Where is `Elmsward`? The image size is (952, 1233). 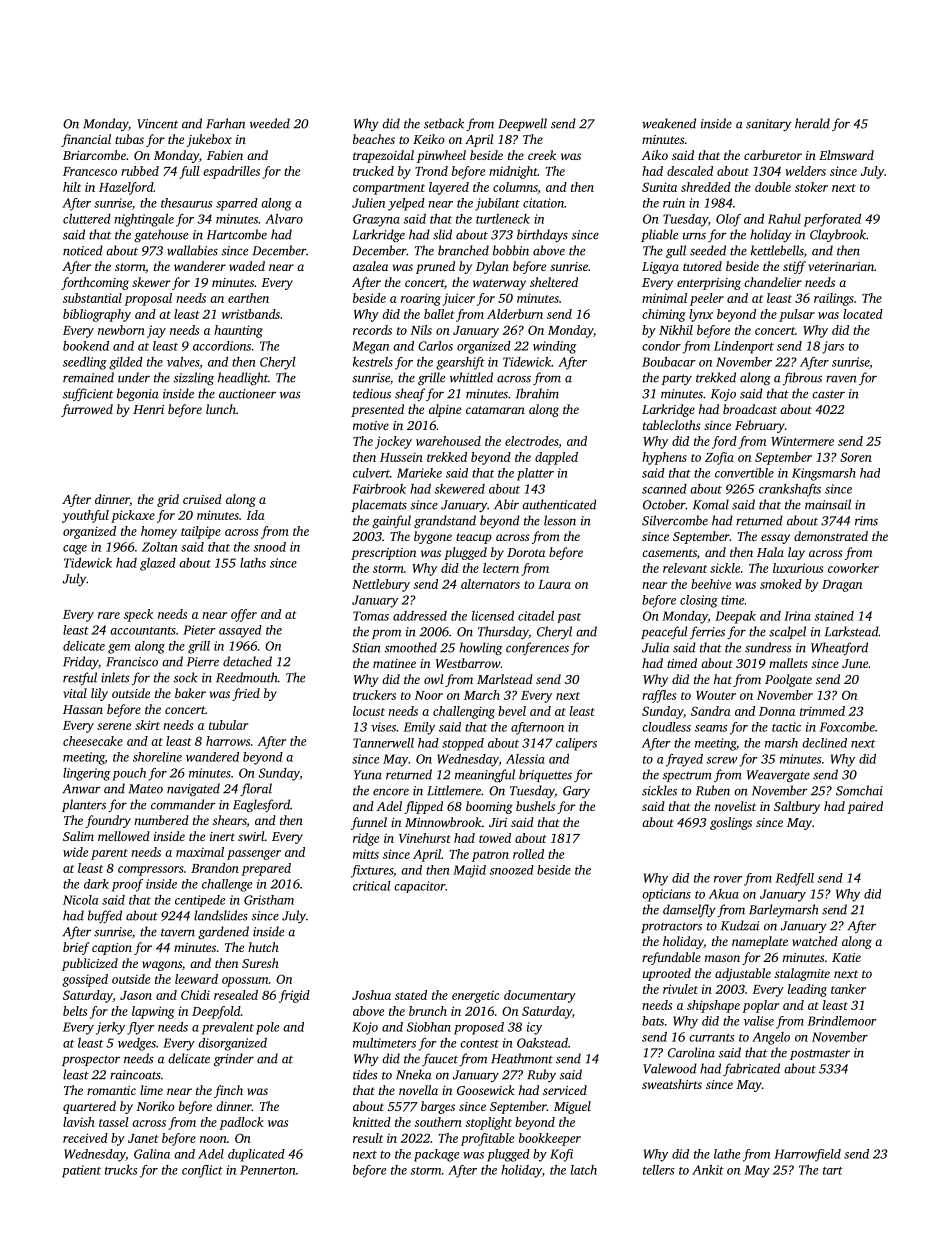 Elmsward is located at coordinates (846, 155).
